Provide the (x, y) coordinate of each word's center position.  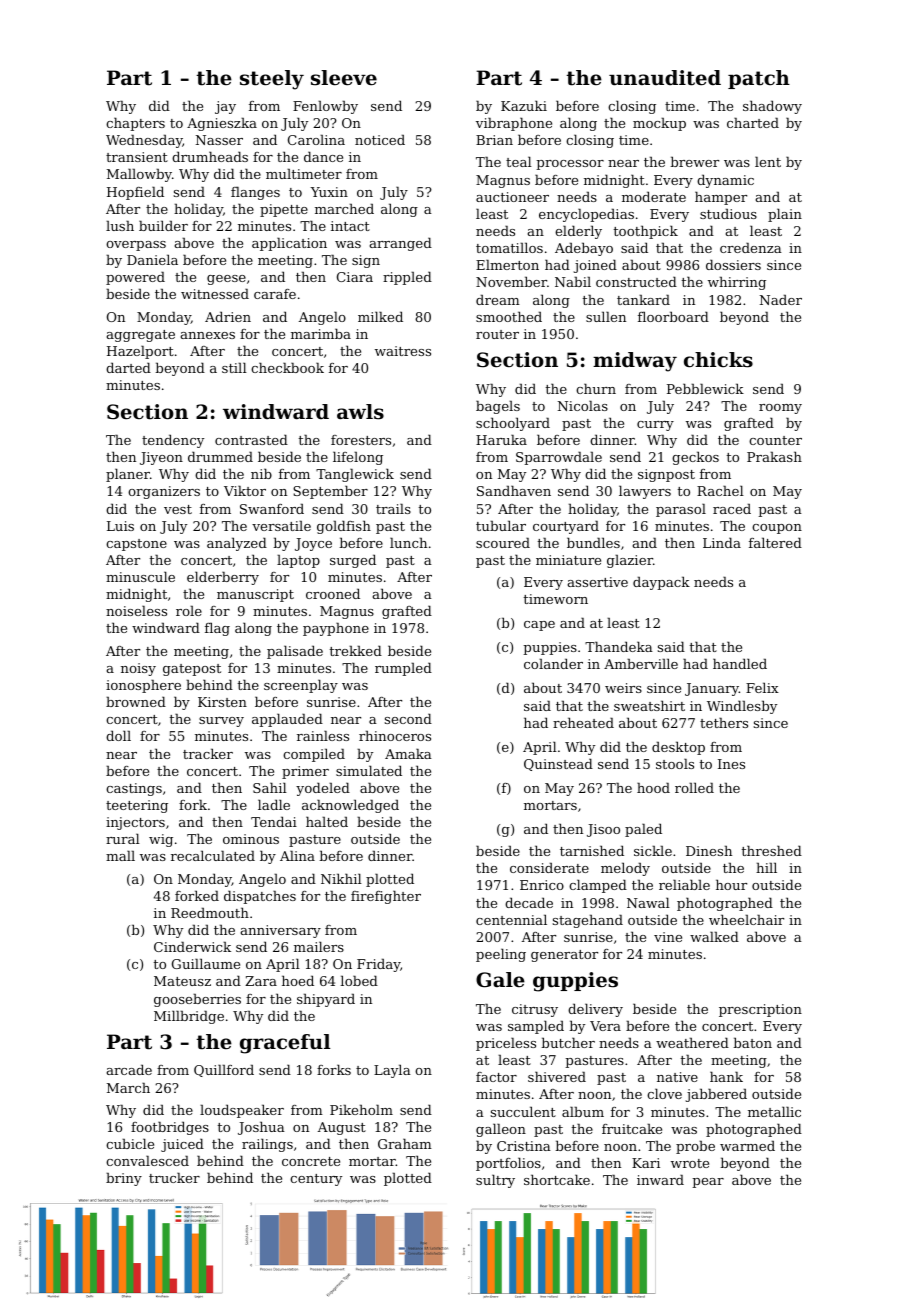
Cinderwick (192, 946)
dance (323, 156)
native (677, 1077)
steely (272, 80)
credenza (751, 247)
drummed (220, 456)
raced (732, 508)
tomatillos (509, 247)
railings (267, 1145)
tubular (501, 525)
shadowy (772, 107)
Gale (500, 980)
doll (118, 735)
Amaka (408, 753)
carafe (275, 294)
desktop (678, 748)
